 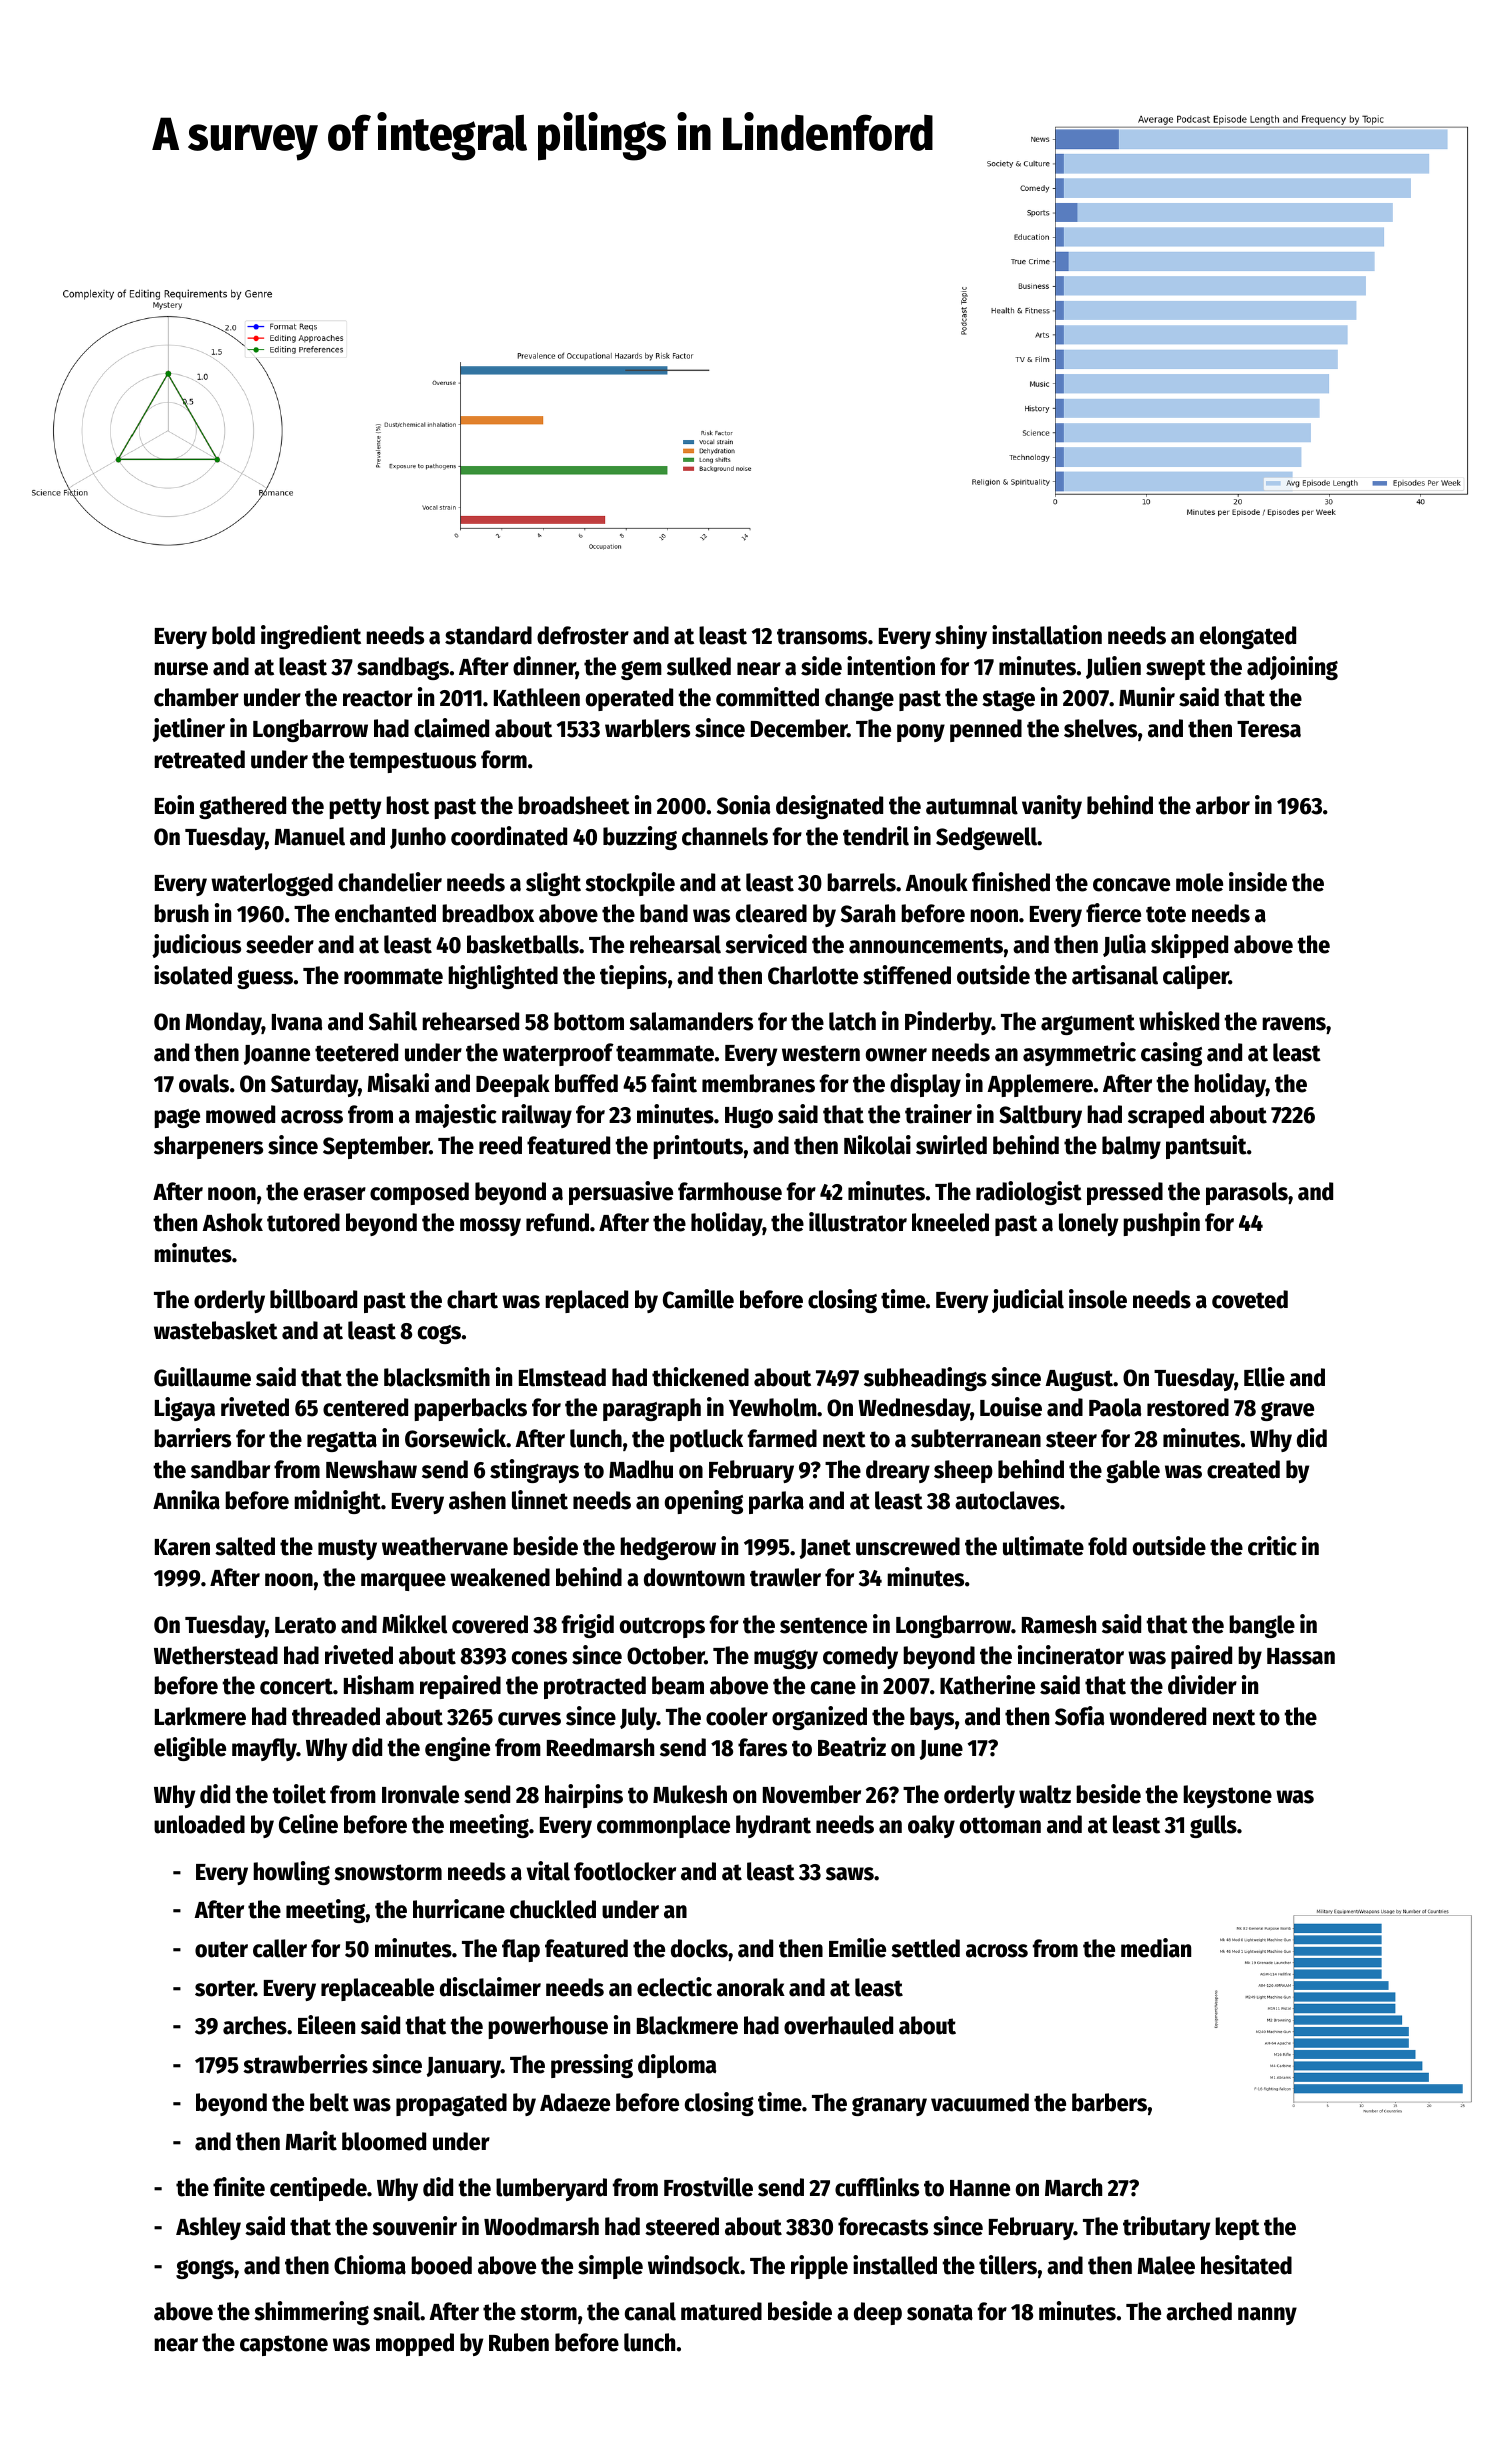 What do you see at coordinates (284, 2345) in the screenshot?
I see `capstone` at bounding box center [284, 2345].
